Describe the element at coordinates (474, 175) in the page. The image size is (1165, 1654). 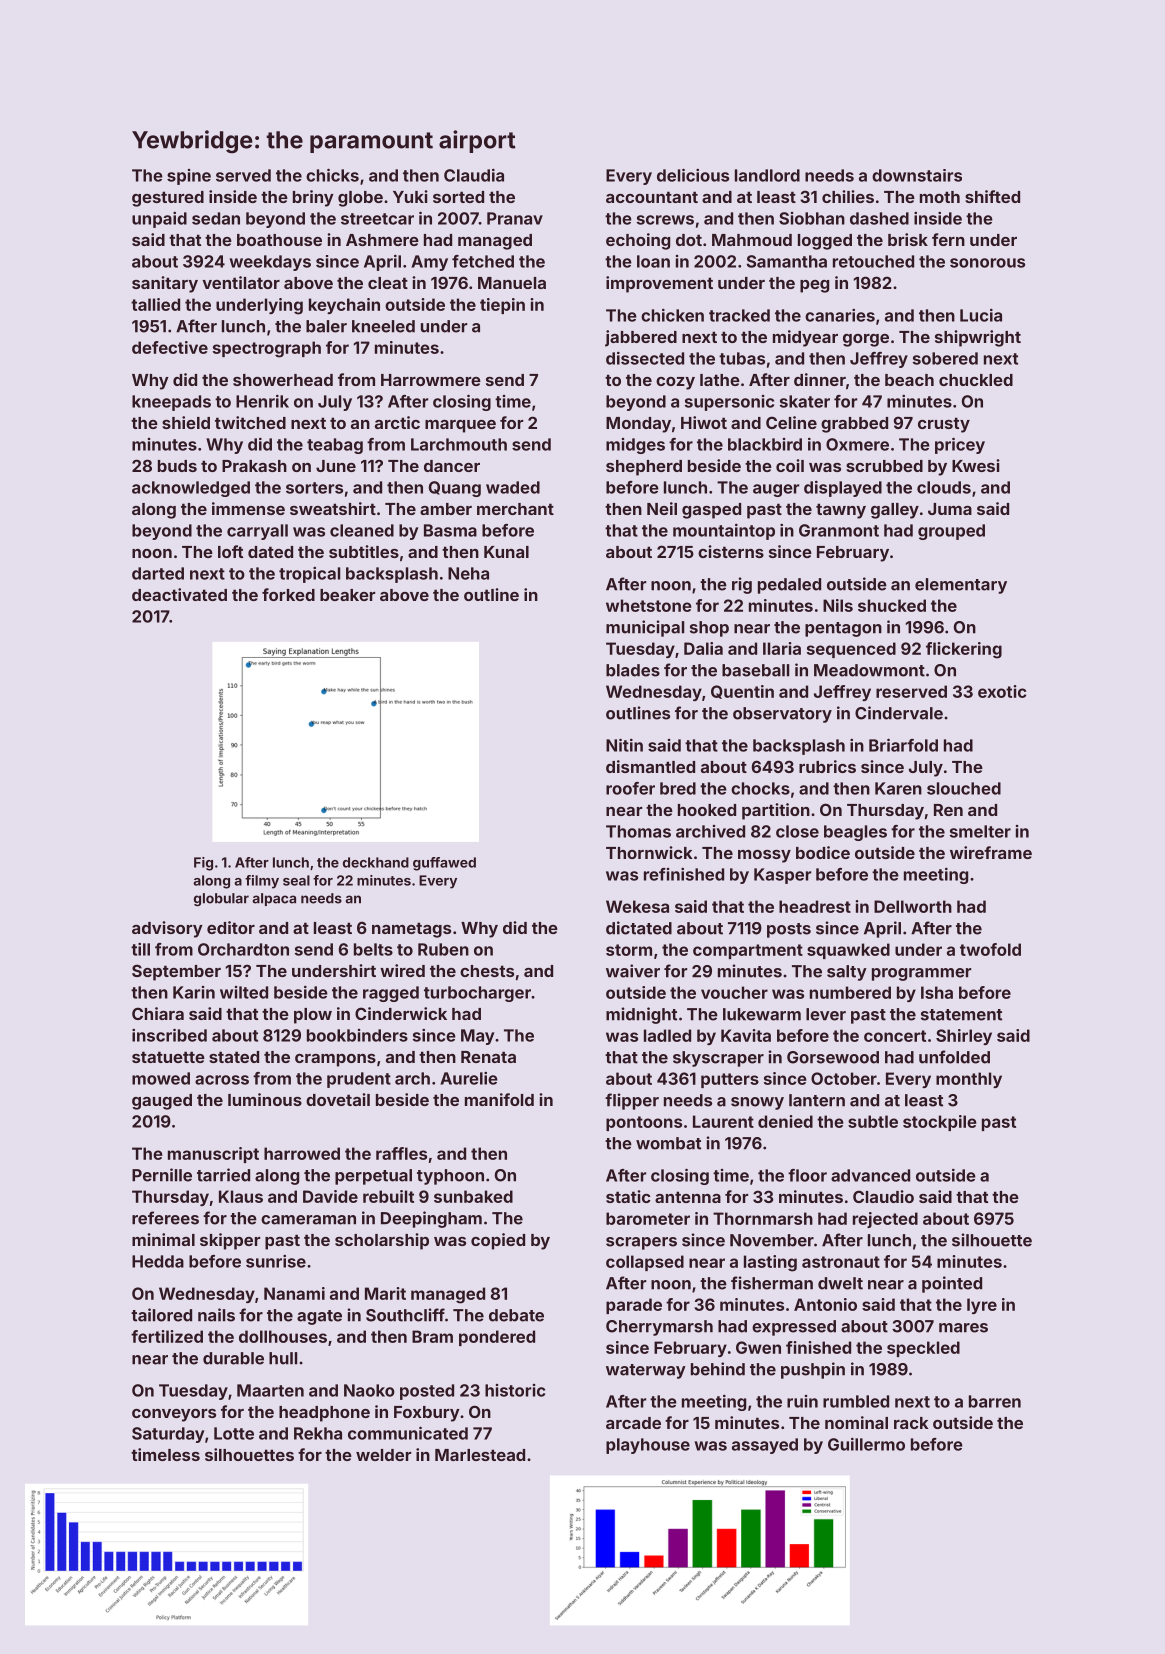
I see `Claudia` at that location.
